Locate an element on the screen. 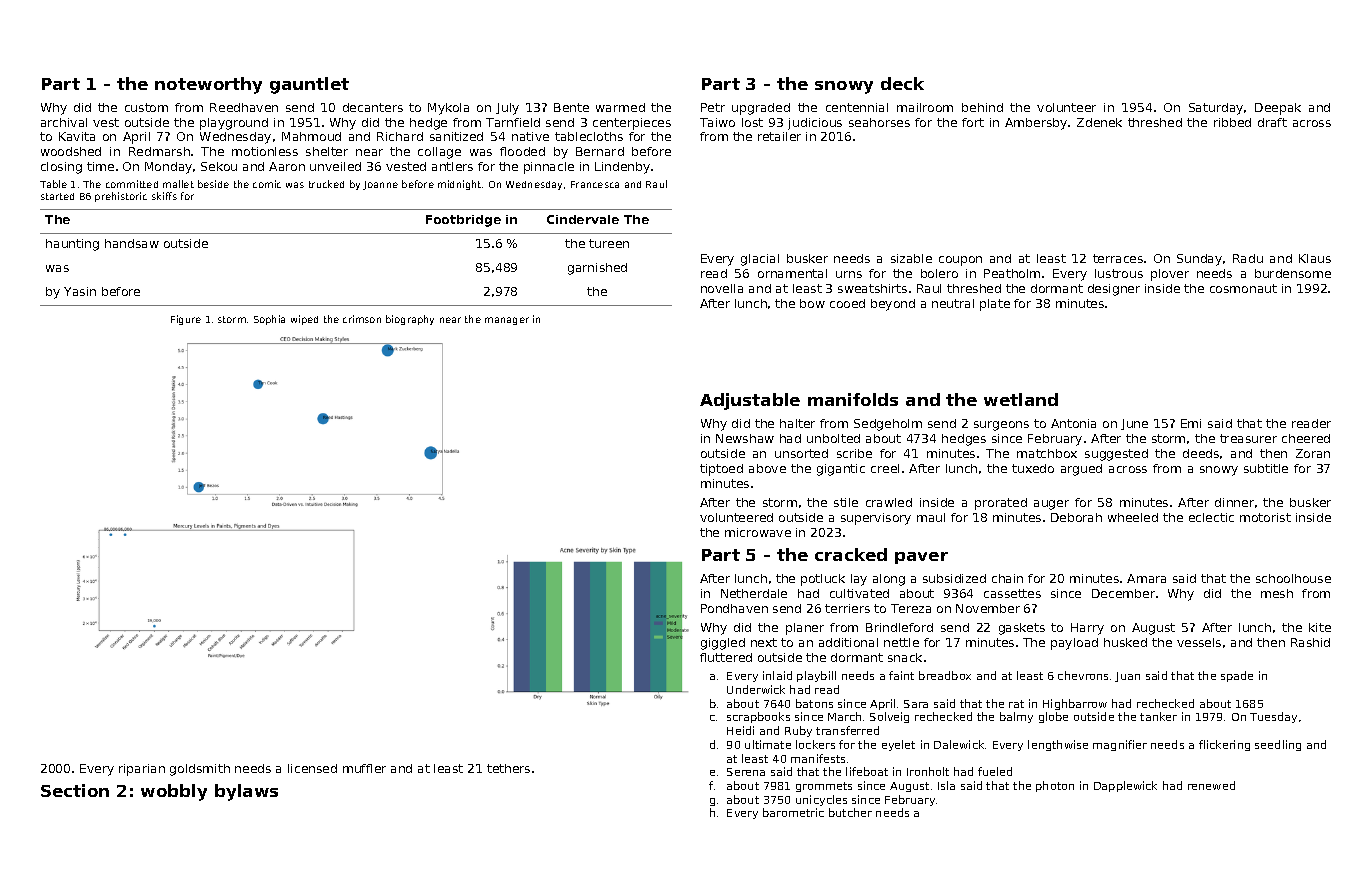  bylaws is located at coordinates (246, 792).
